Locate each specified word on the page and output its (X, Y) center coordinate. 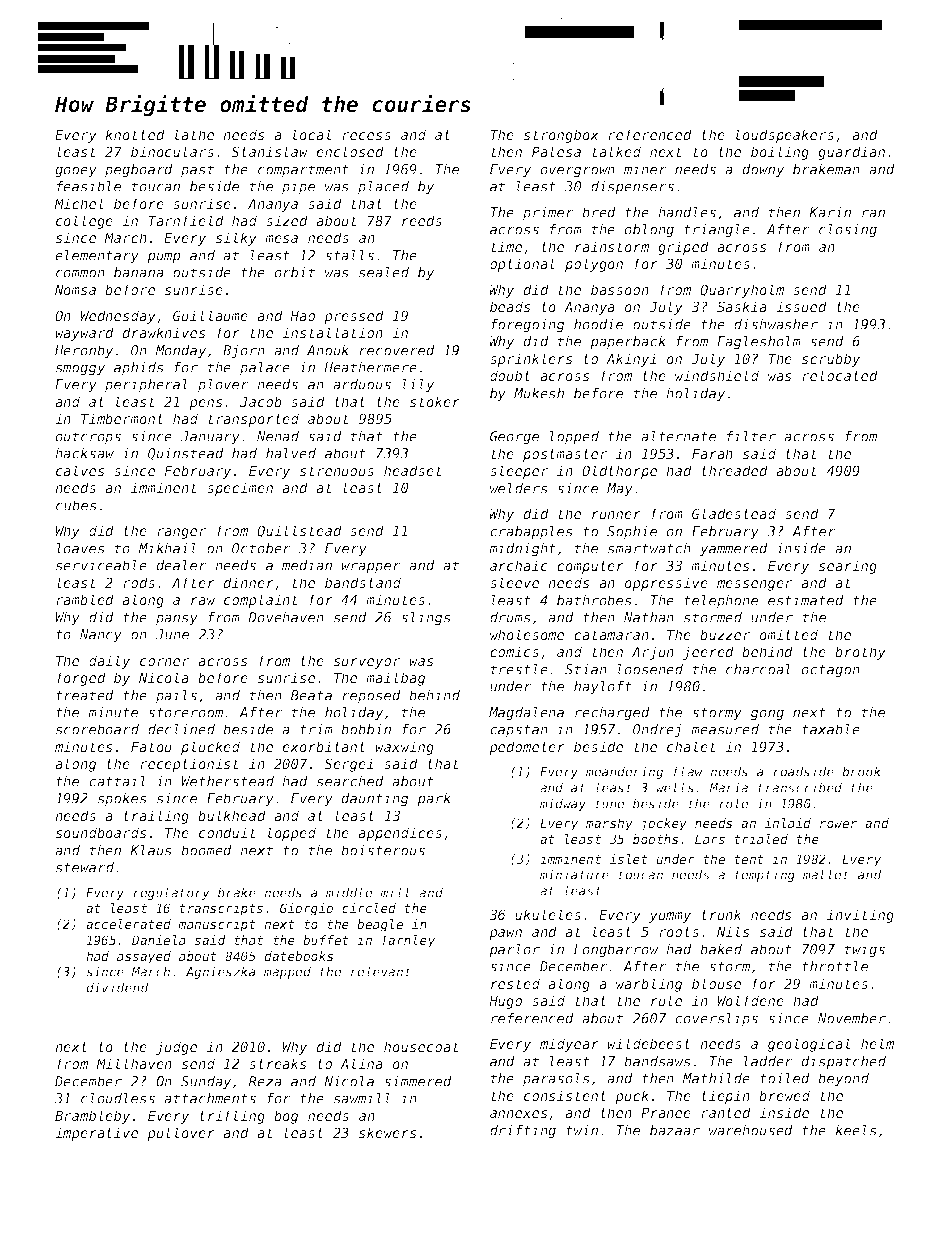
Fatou (151, 746)
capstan (519, 731)
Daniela (159, 940)
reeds (422, 220)
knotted (135, 134)
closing (848, 231)
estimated (806, 600)
